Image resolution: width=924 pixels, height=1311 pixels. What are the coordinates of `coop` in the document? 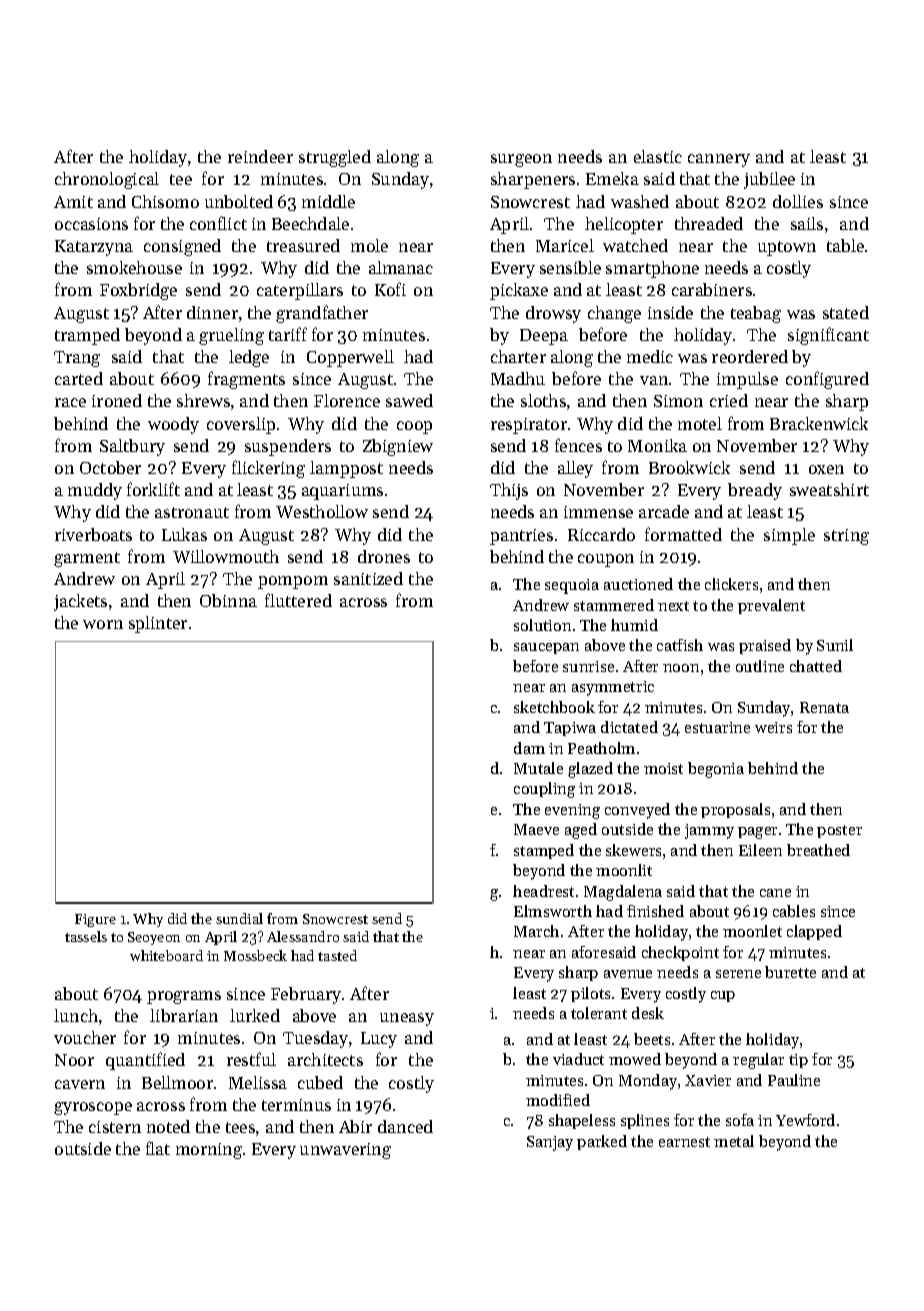 It's located at (414, 427).
